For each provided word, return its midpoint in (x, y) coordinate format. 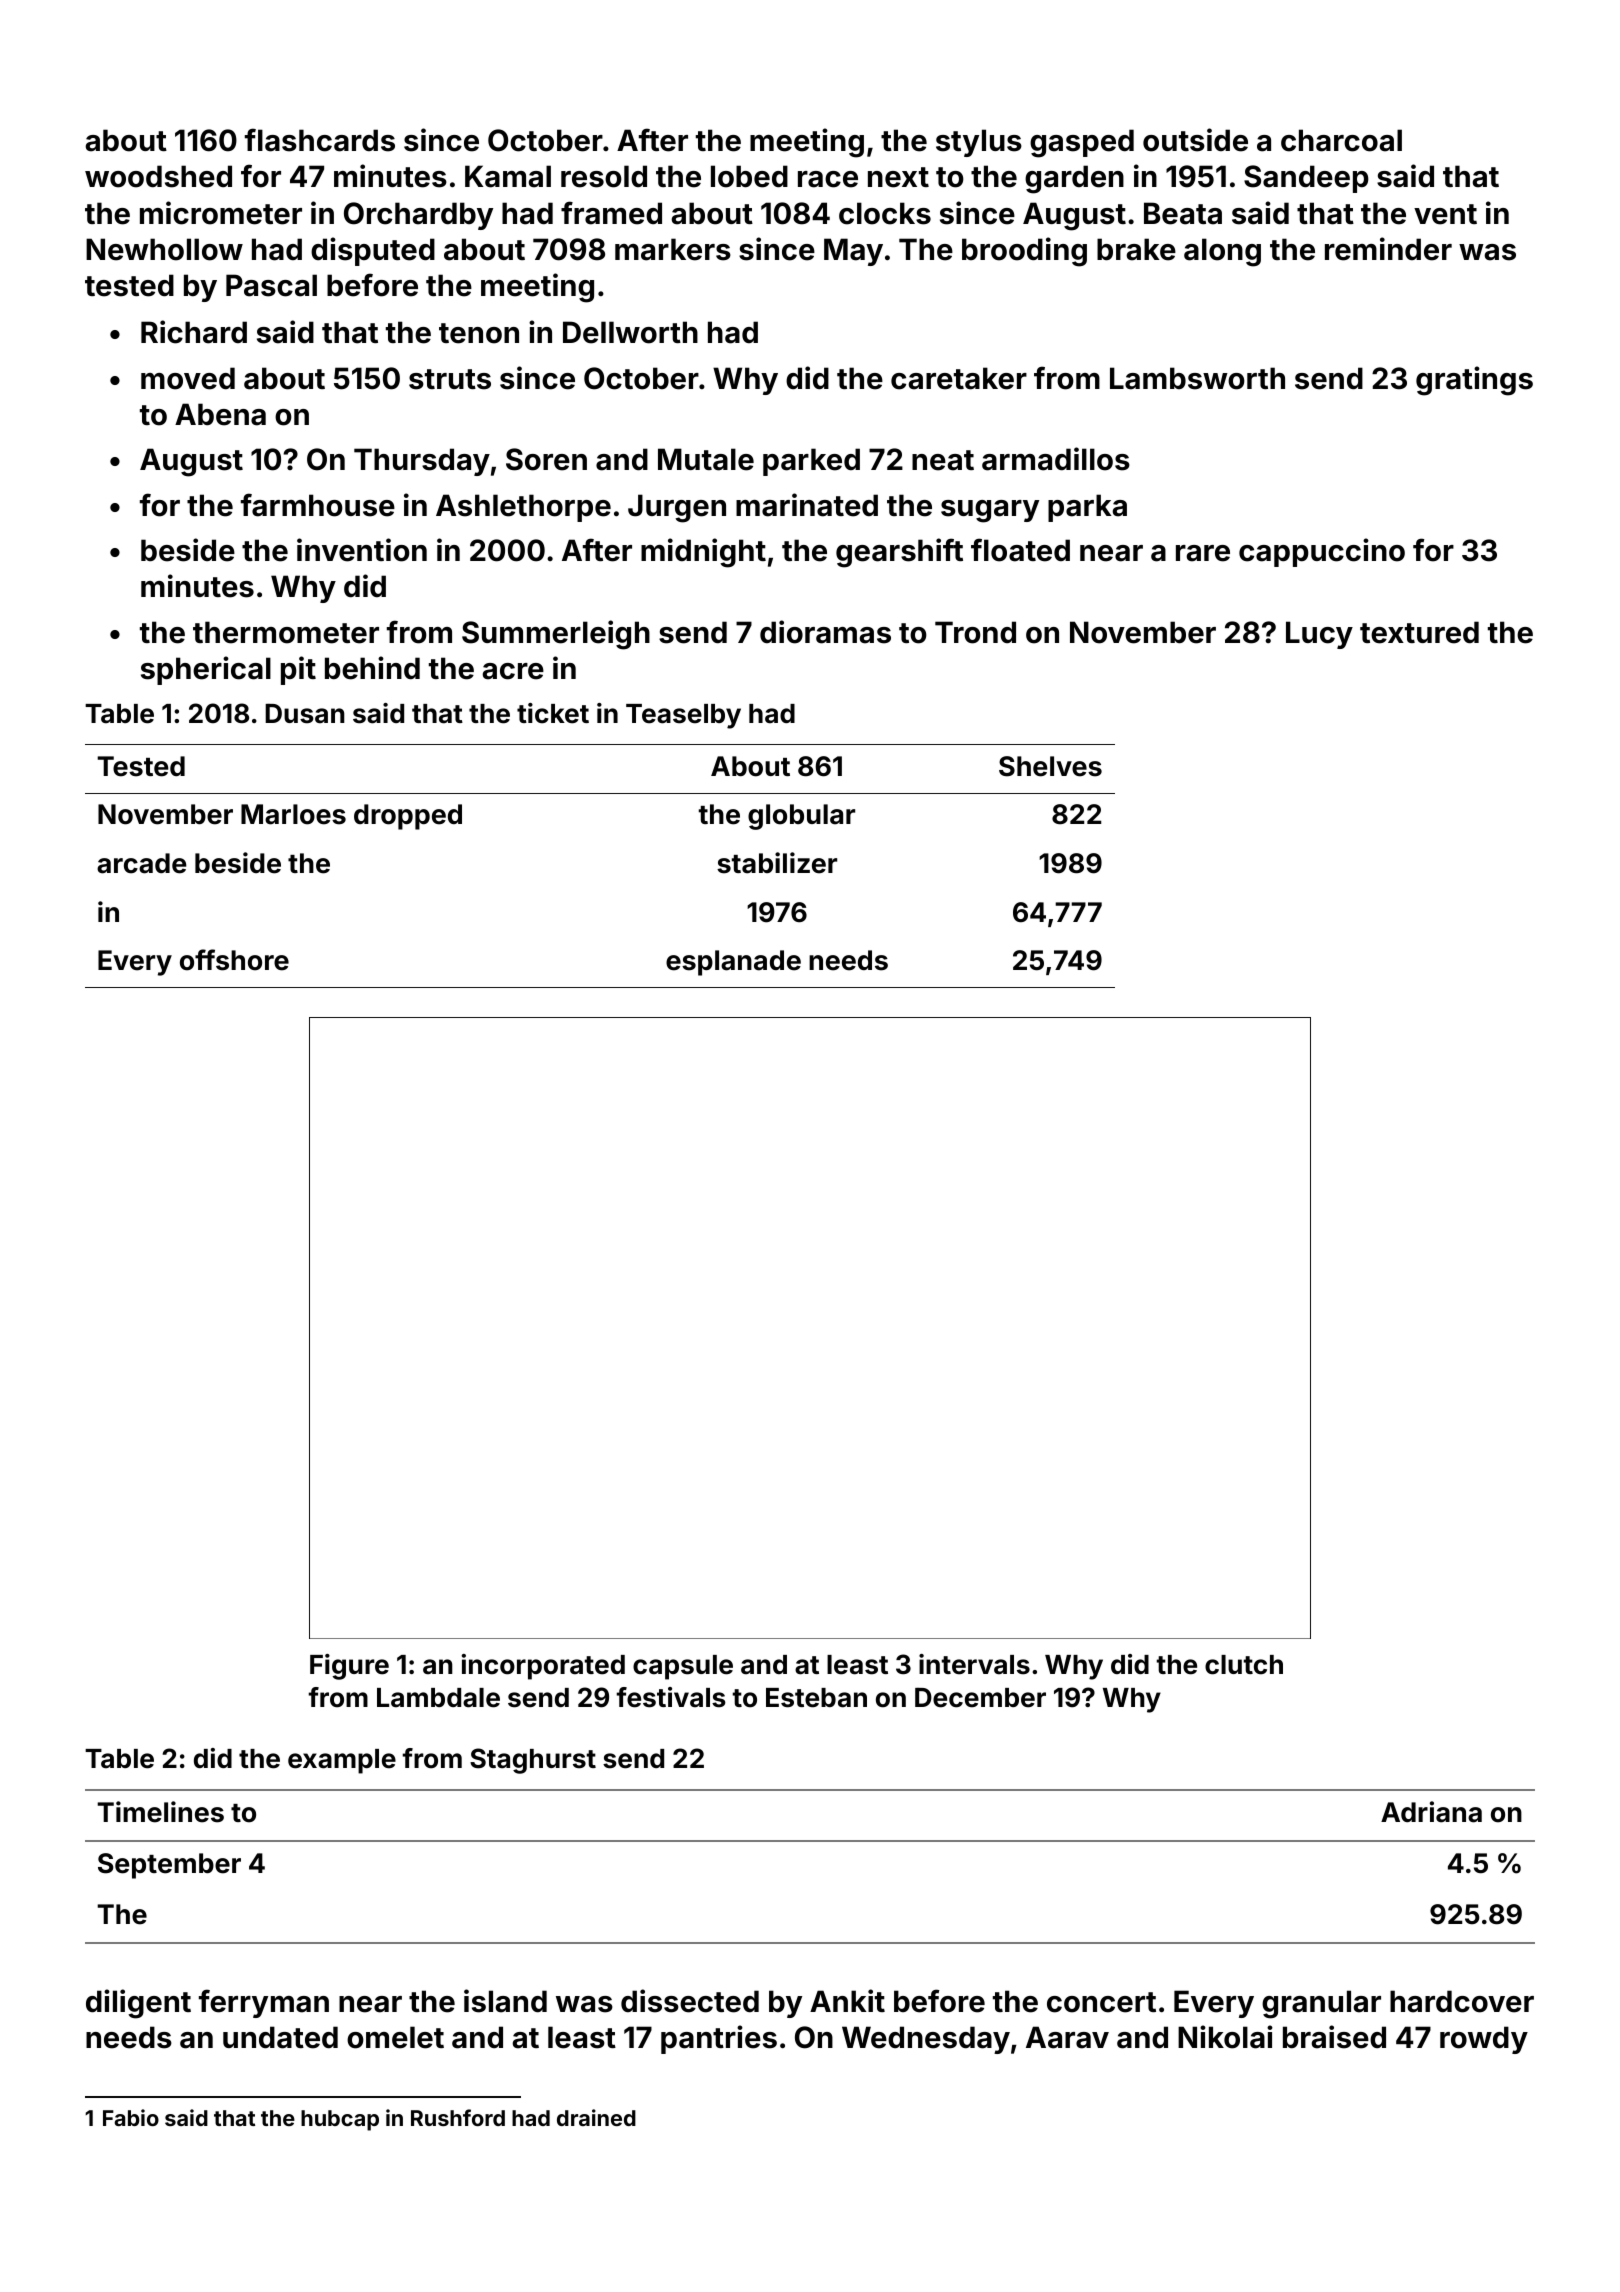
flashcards (320, 140)
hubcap (340, 2120)
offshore (234, 960)
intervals (974, 1664)
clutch (1244, 1665)
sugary (990, 511)
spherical (206, 670)
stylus (979, 143)
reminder (1388, 249)
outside (1195, 140)
